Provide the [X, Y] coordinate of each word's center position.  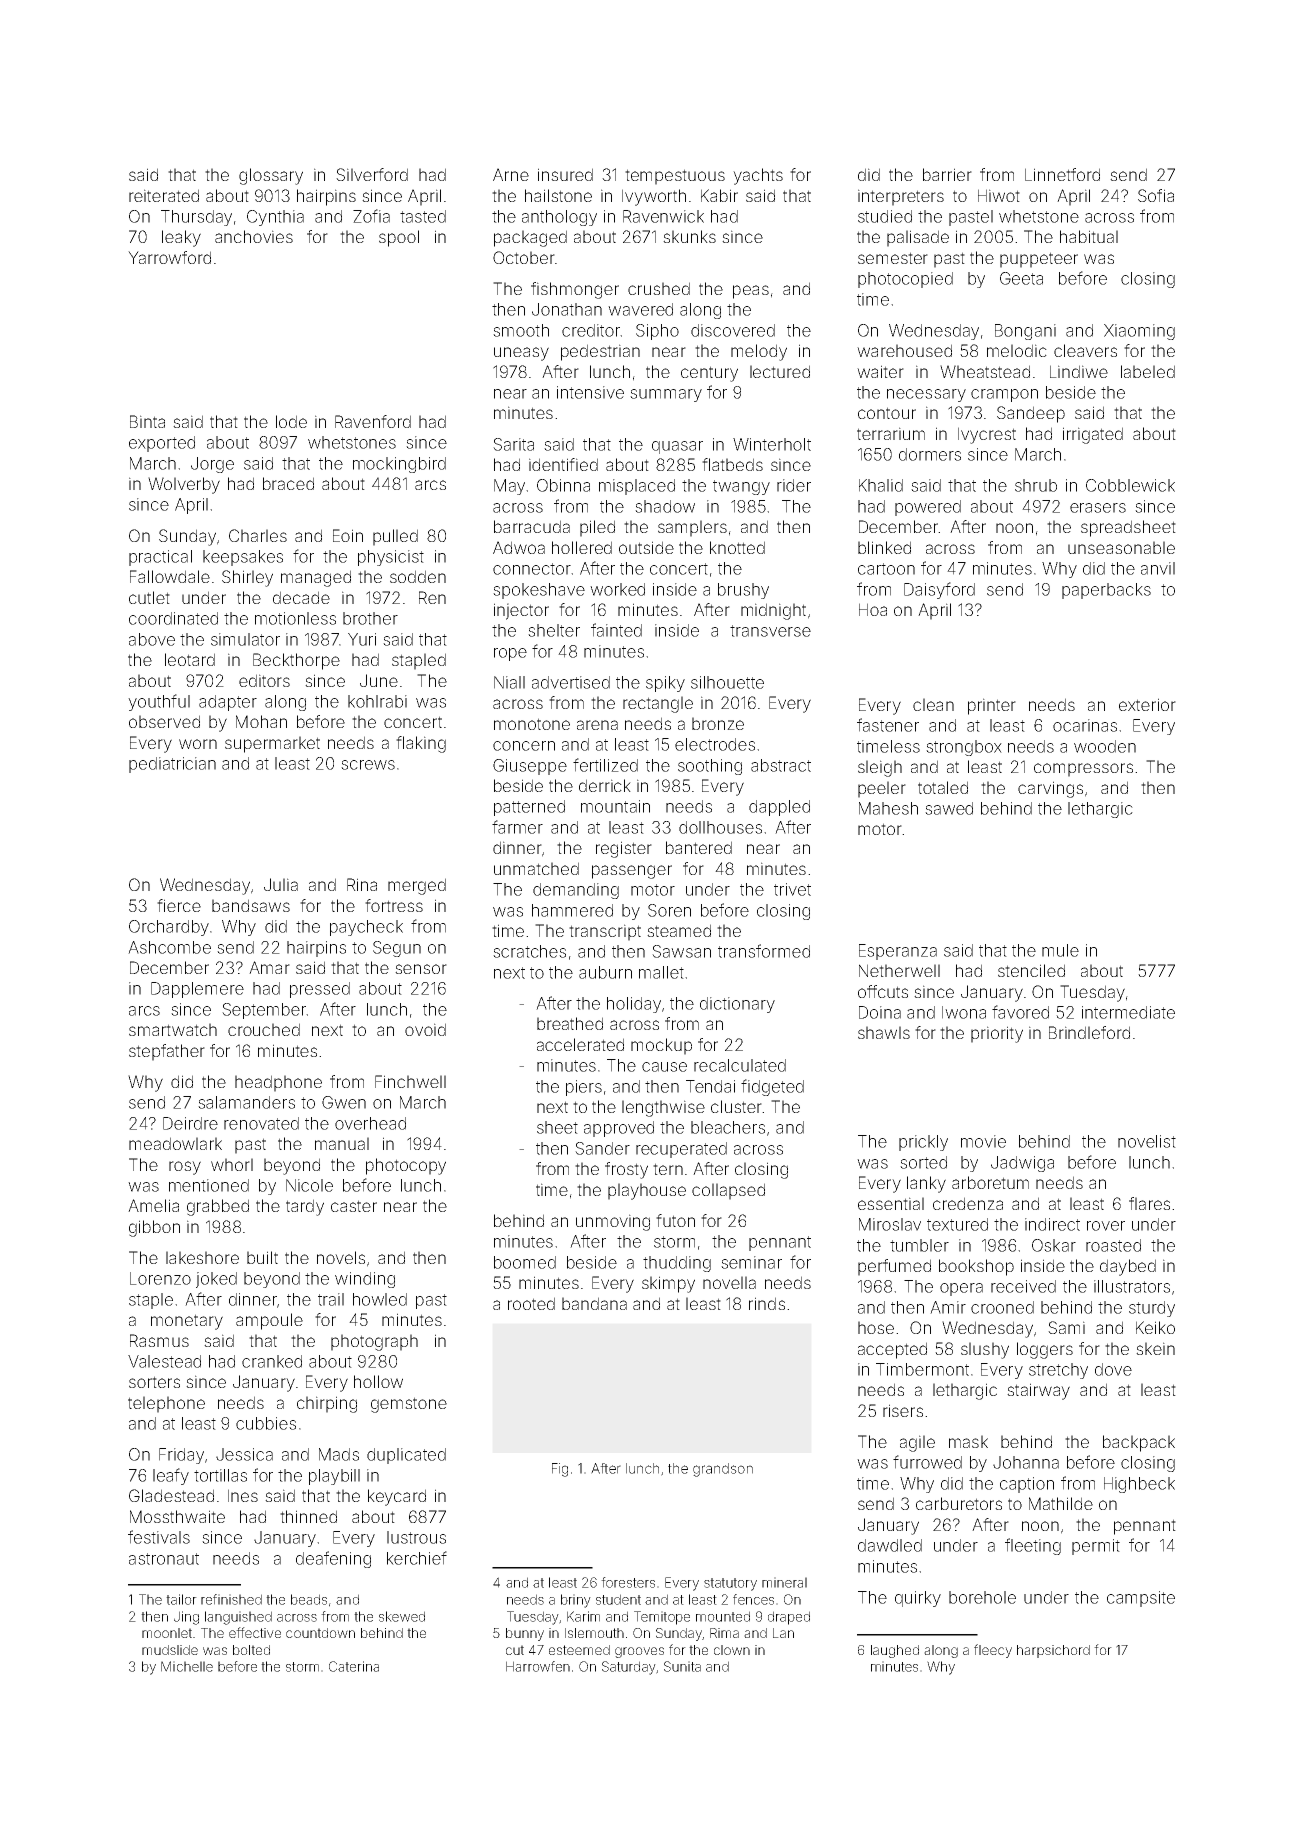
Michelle [187, 1666]
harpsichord [1053, 1651]
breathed [570, 1023]
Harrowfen [538, 1666]
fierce [179, 905]
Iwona [964, 1012]
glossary [271, 176]
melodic [1017, 350]
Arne [511, 174]
